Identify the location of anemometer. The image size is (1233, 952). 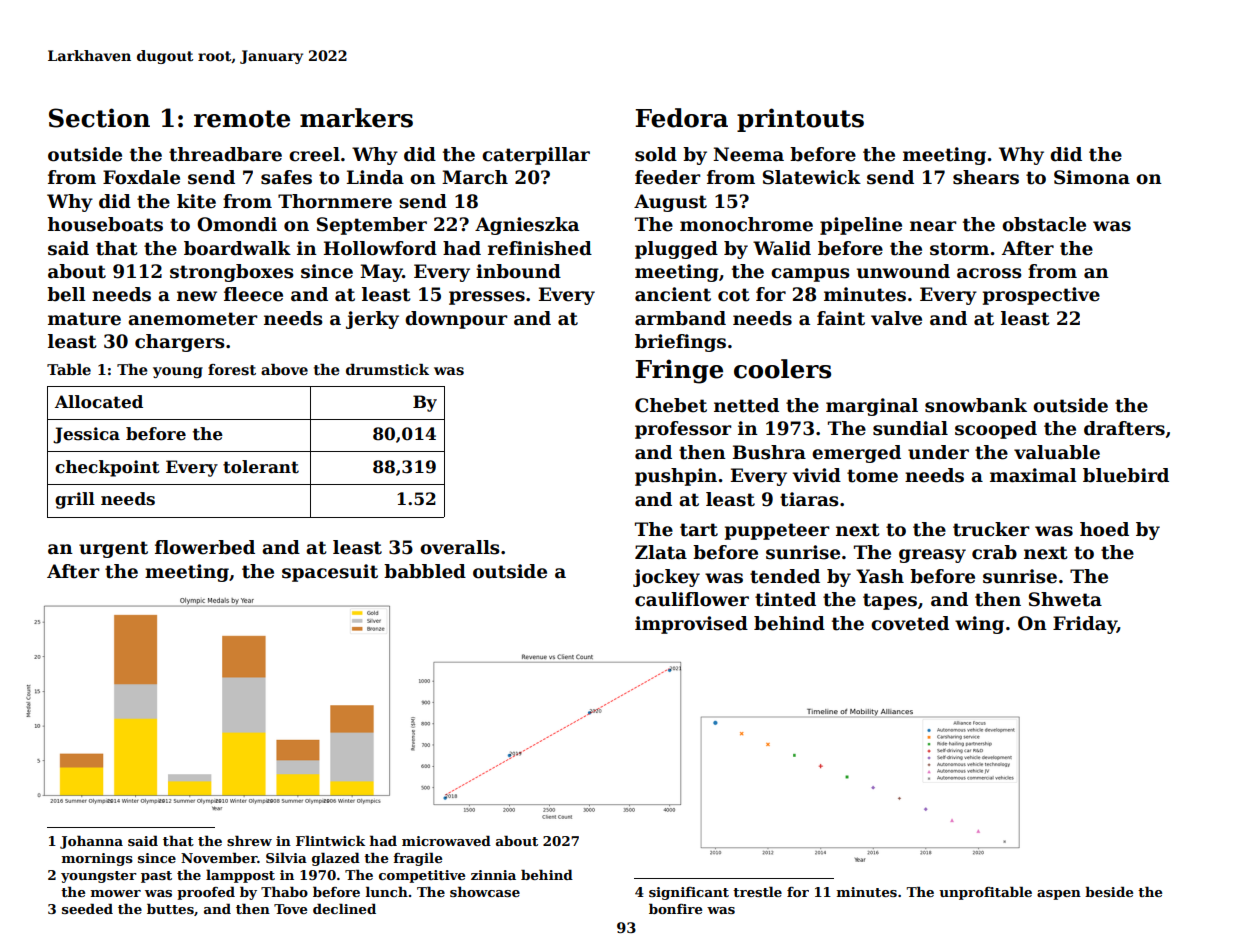
(193, 319).
